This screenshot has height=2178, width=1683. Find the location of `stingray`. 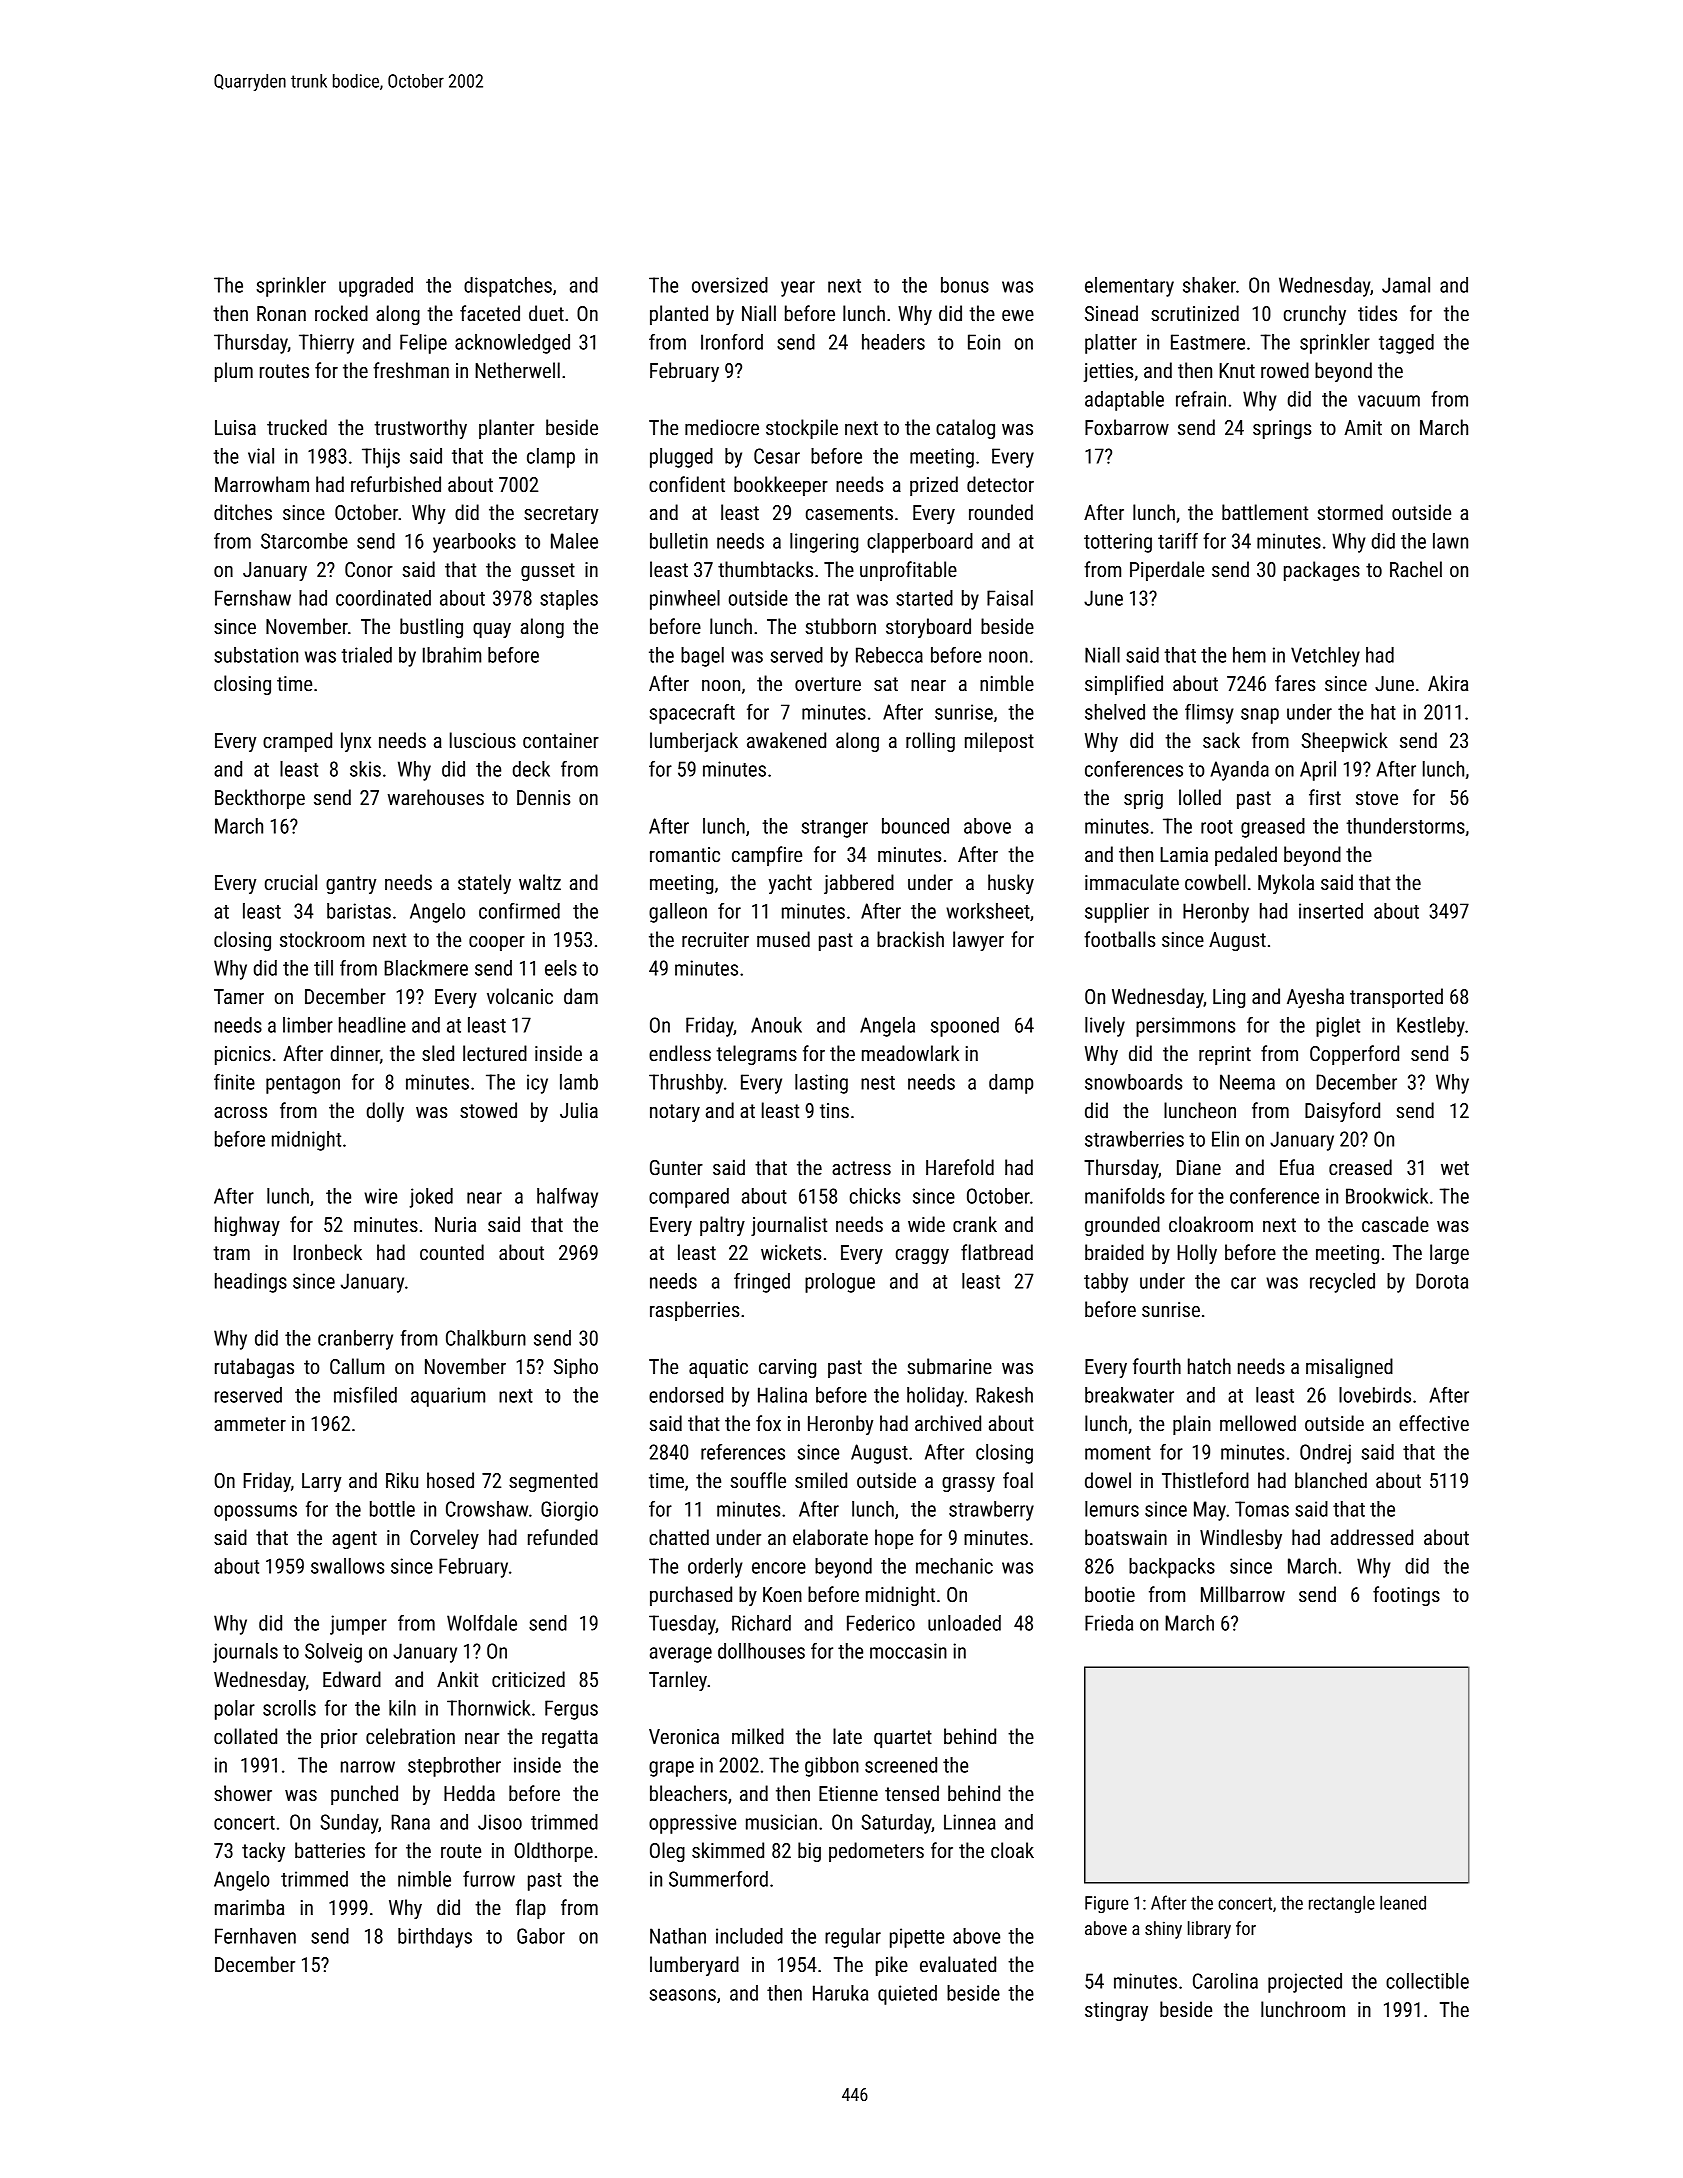

stingray is located at coordinates (1116, 2011).
